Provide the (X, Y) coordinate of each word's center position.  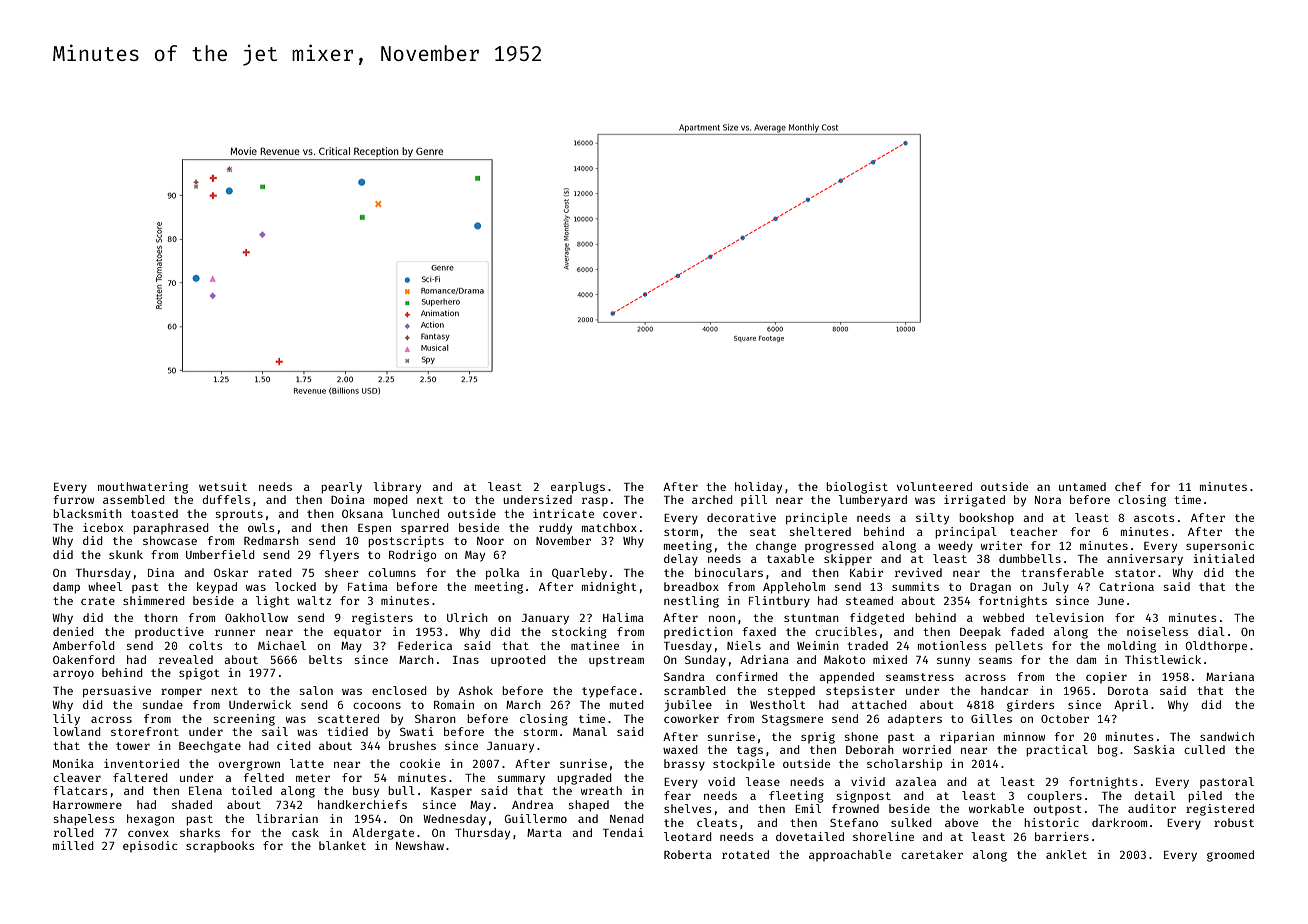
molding (1132, 647)
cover (620, 514)
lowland (77, 731)
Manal (590, 731)
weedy (955, 547)
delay (681, 560)
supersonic (1220, 546)
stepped (791, 692)
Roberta (688, 854)
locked (295, 586)
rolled (74, 832)
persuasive (117, 692)
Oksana (362, 513)
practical (1057, 751)
